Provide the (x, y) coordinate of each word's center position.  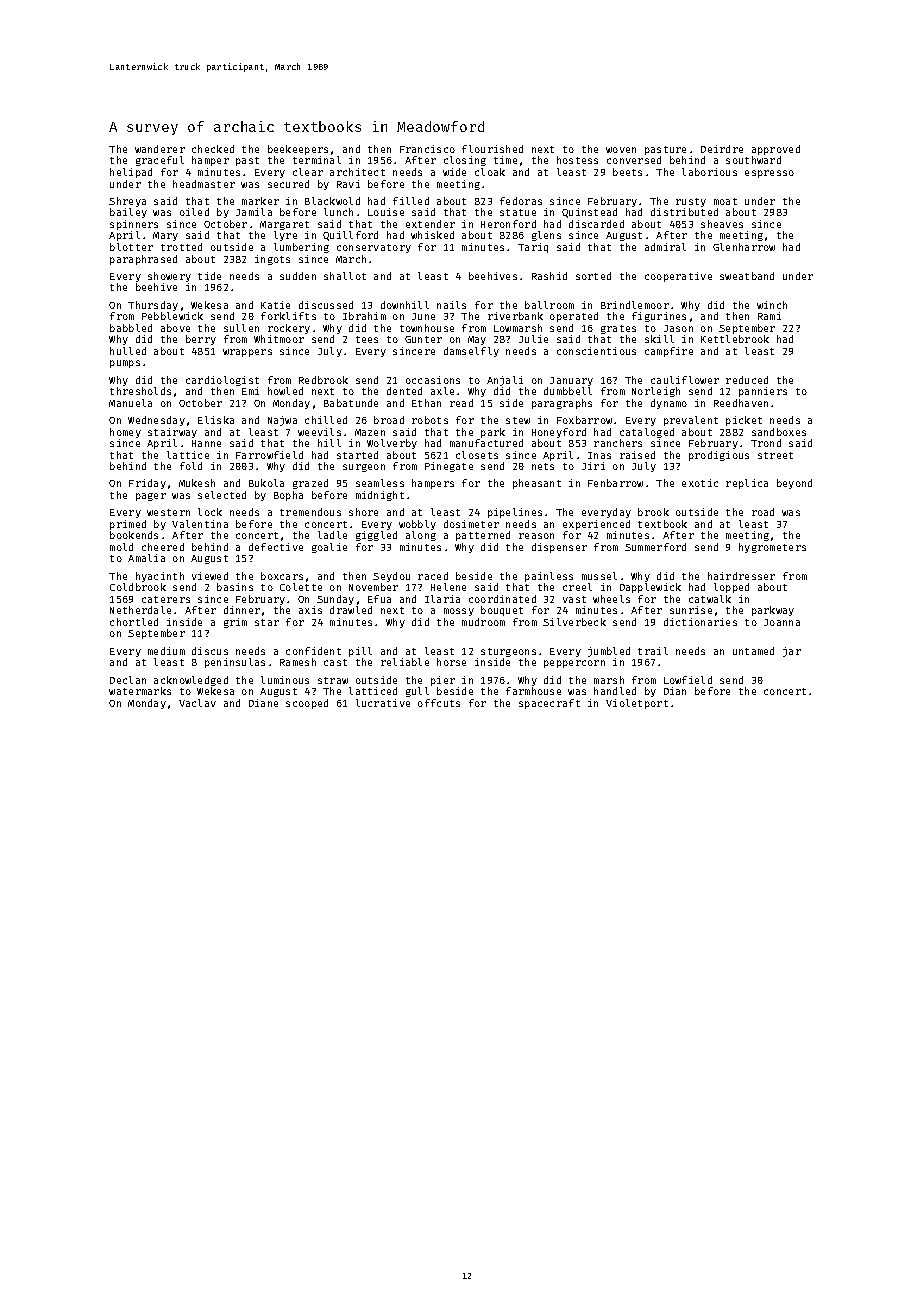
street (775, 455)
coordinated (502, 599)
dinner (242, 610)
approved (776, 150)
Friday (147, 484)
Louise (386, 212)
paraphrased (143, 260)
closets (477, 455)
